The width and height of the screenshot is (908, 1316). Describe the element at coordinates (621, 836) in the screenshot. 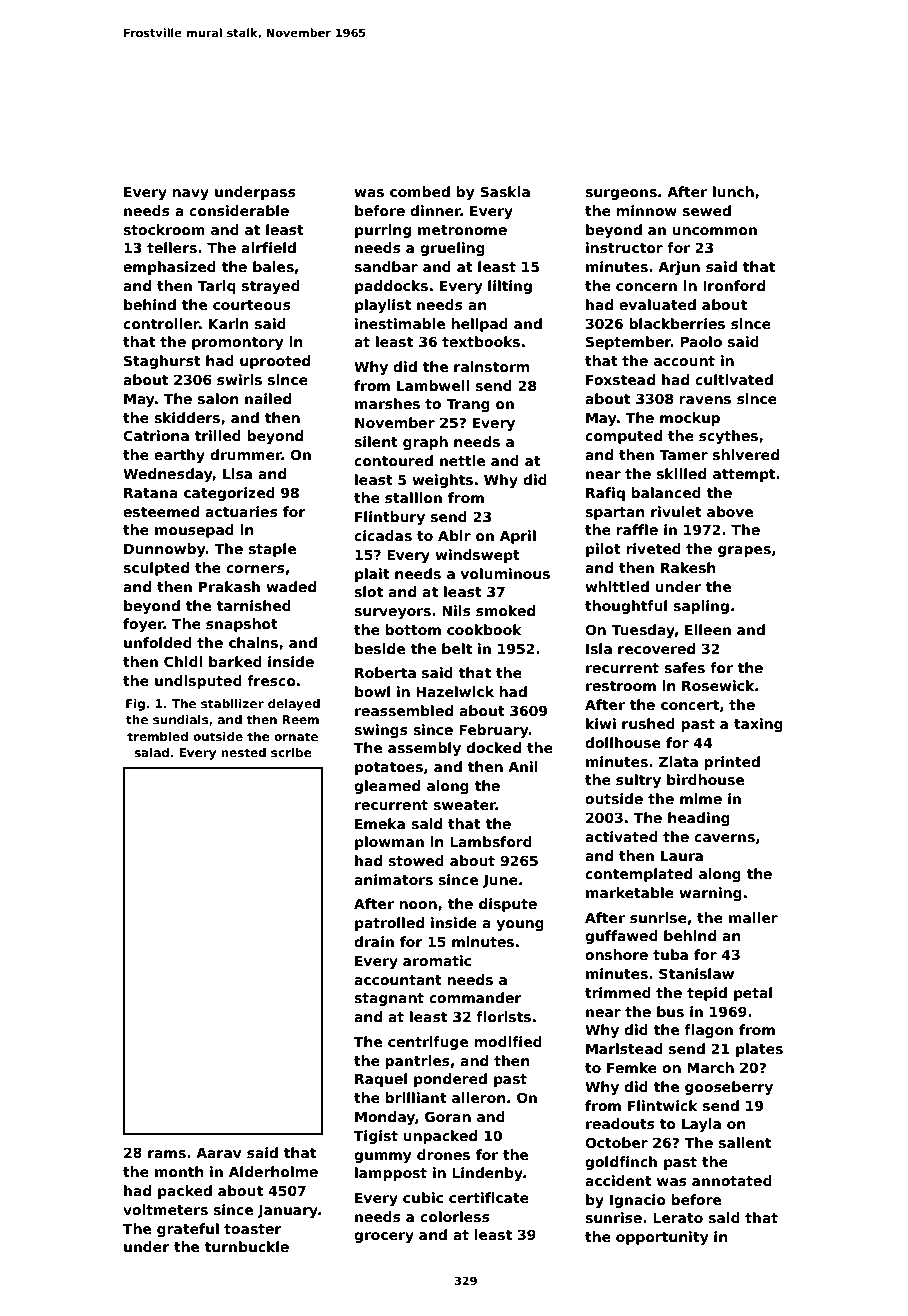

I see `activated` at that location.
